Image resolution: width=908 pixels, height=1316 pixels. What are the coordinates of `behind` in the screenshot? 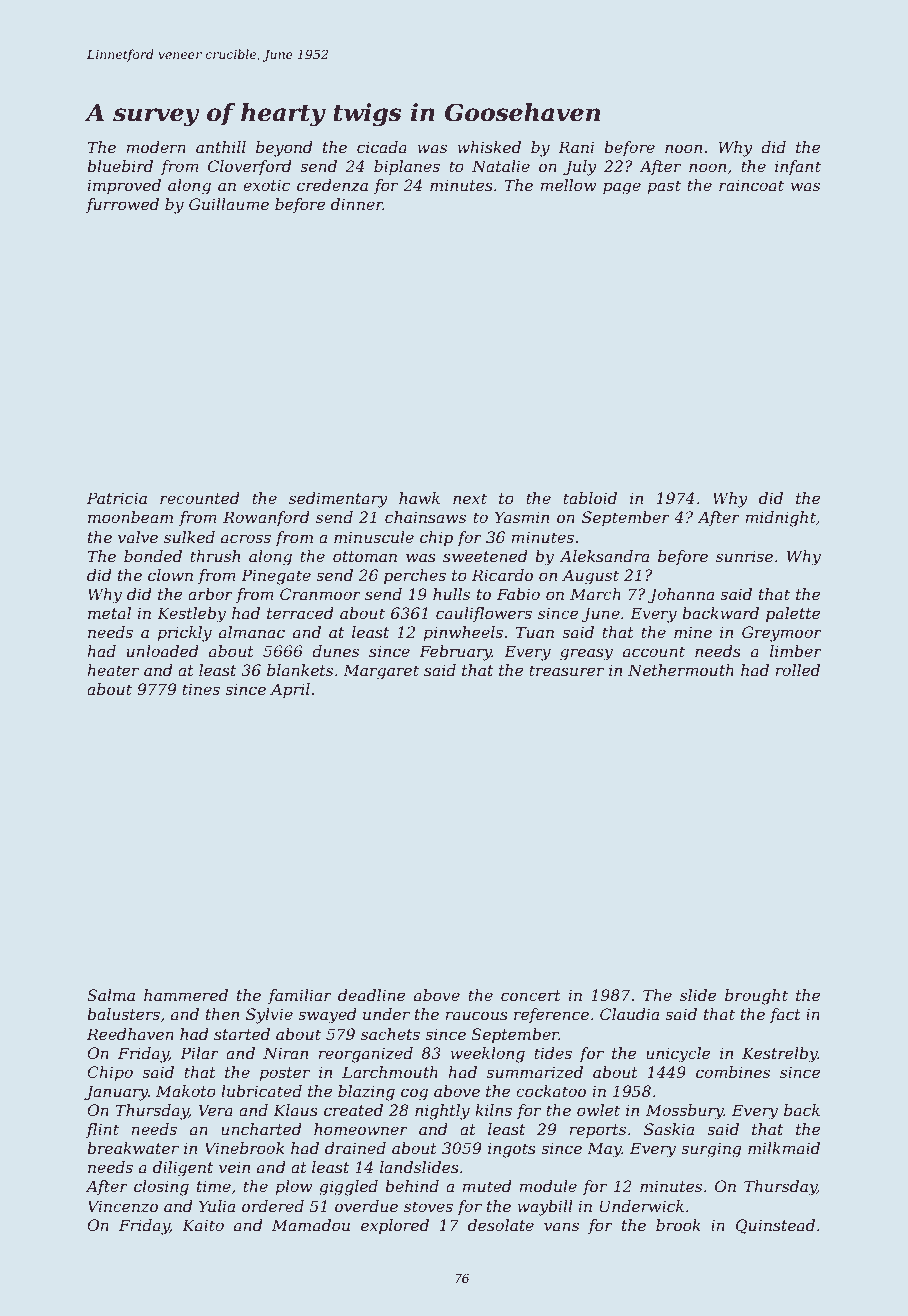 It's located at (412, 1186).
